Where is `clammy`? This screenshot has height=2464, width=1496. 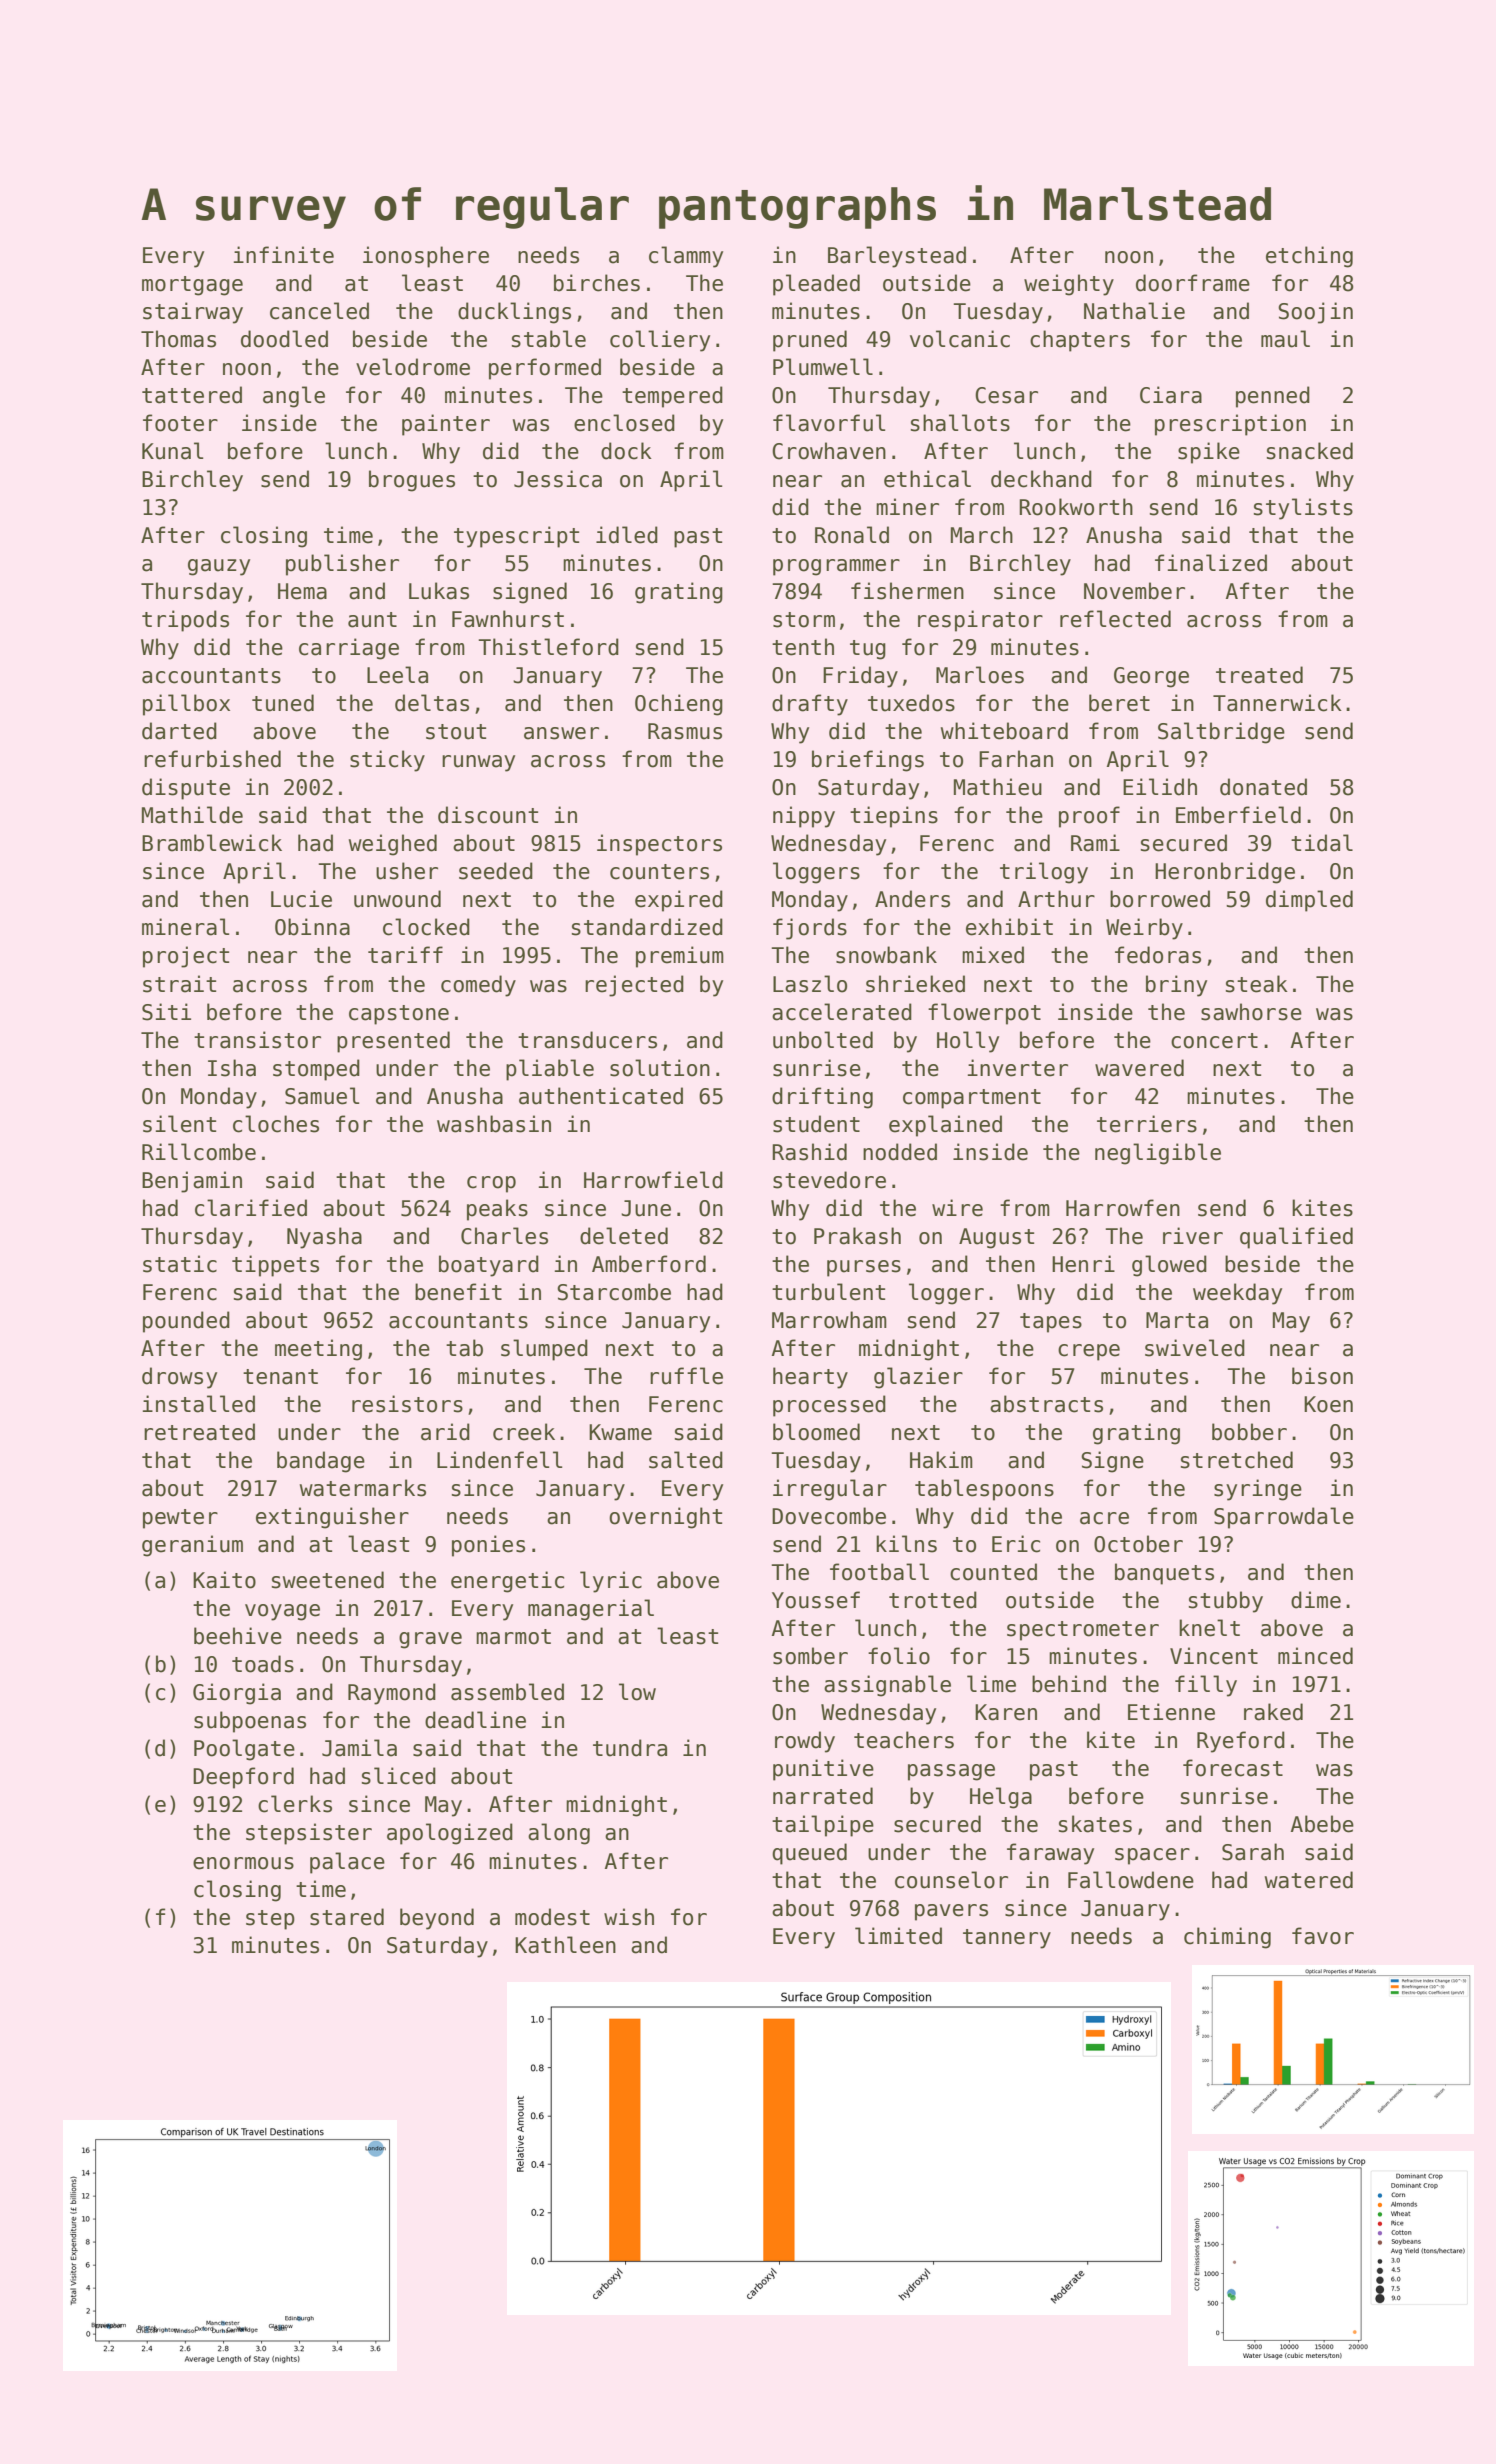 clammy is located at coordinates (686, 257).
